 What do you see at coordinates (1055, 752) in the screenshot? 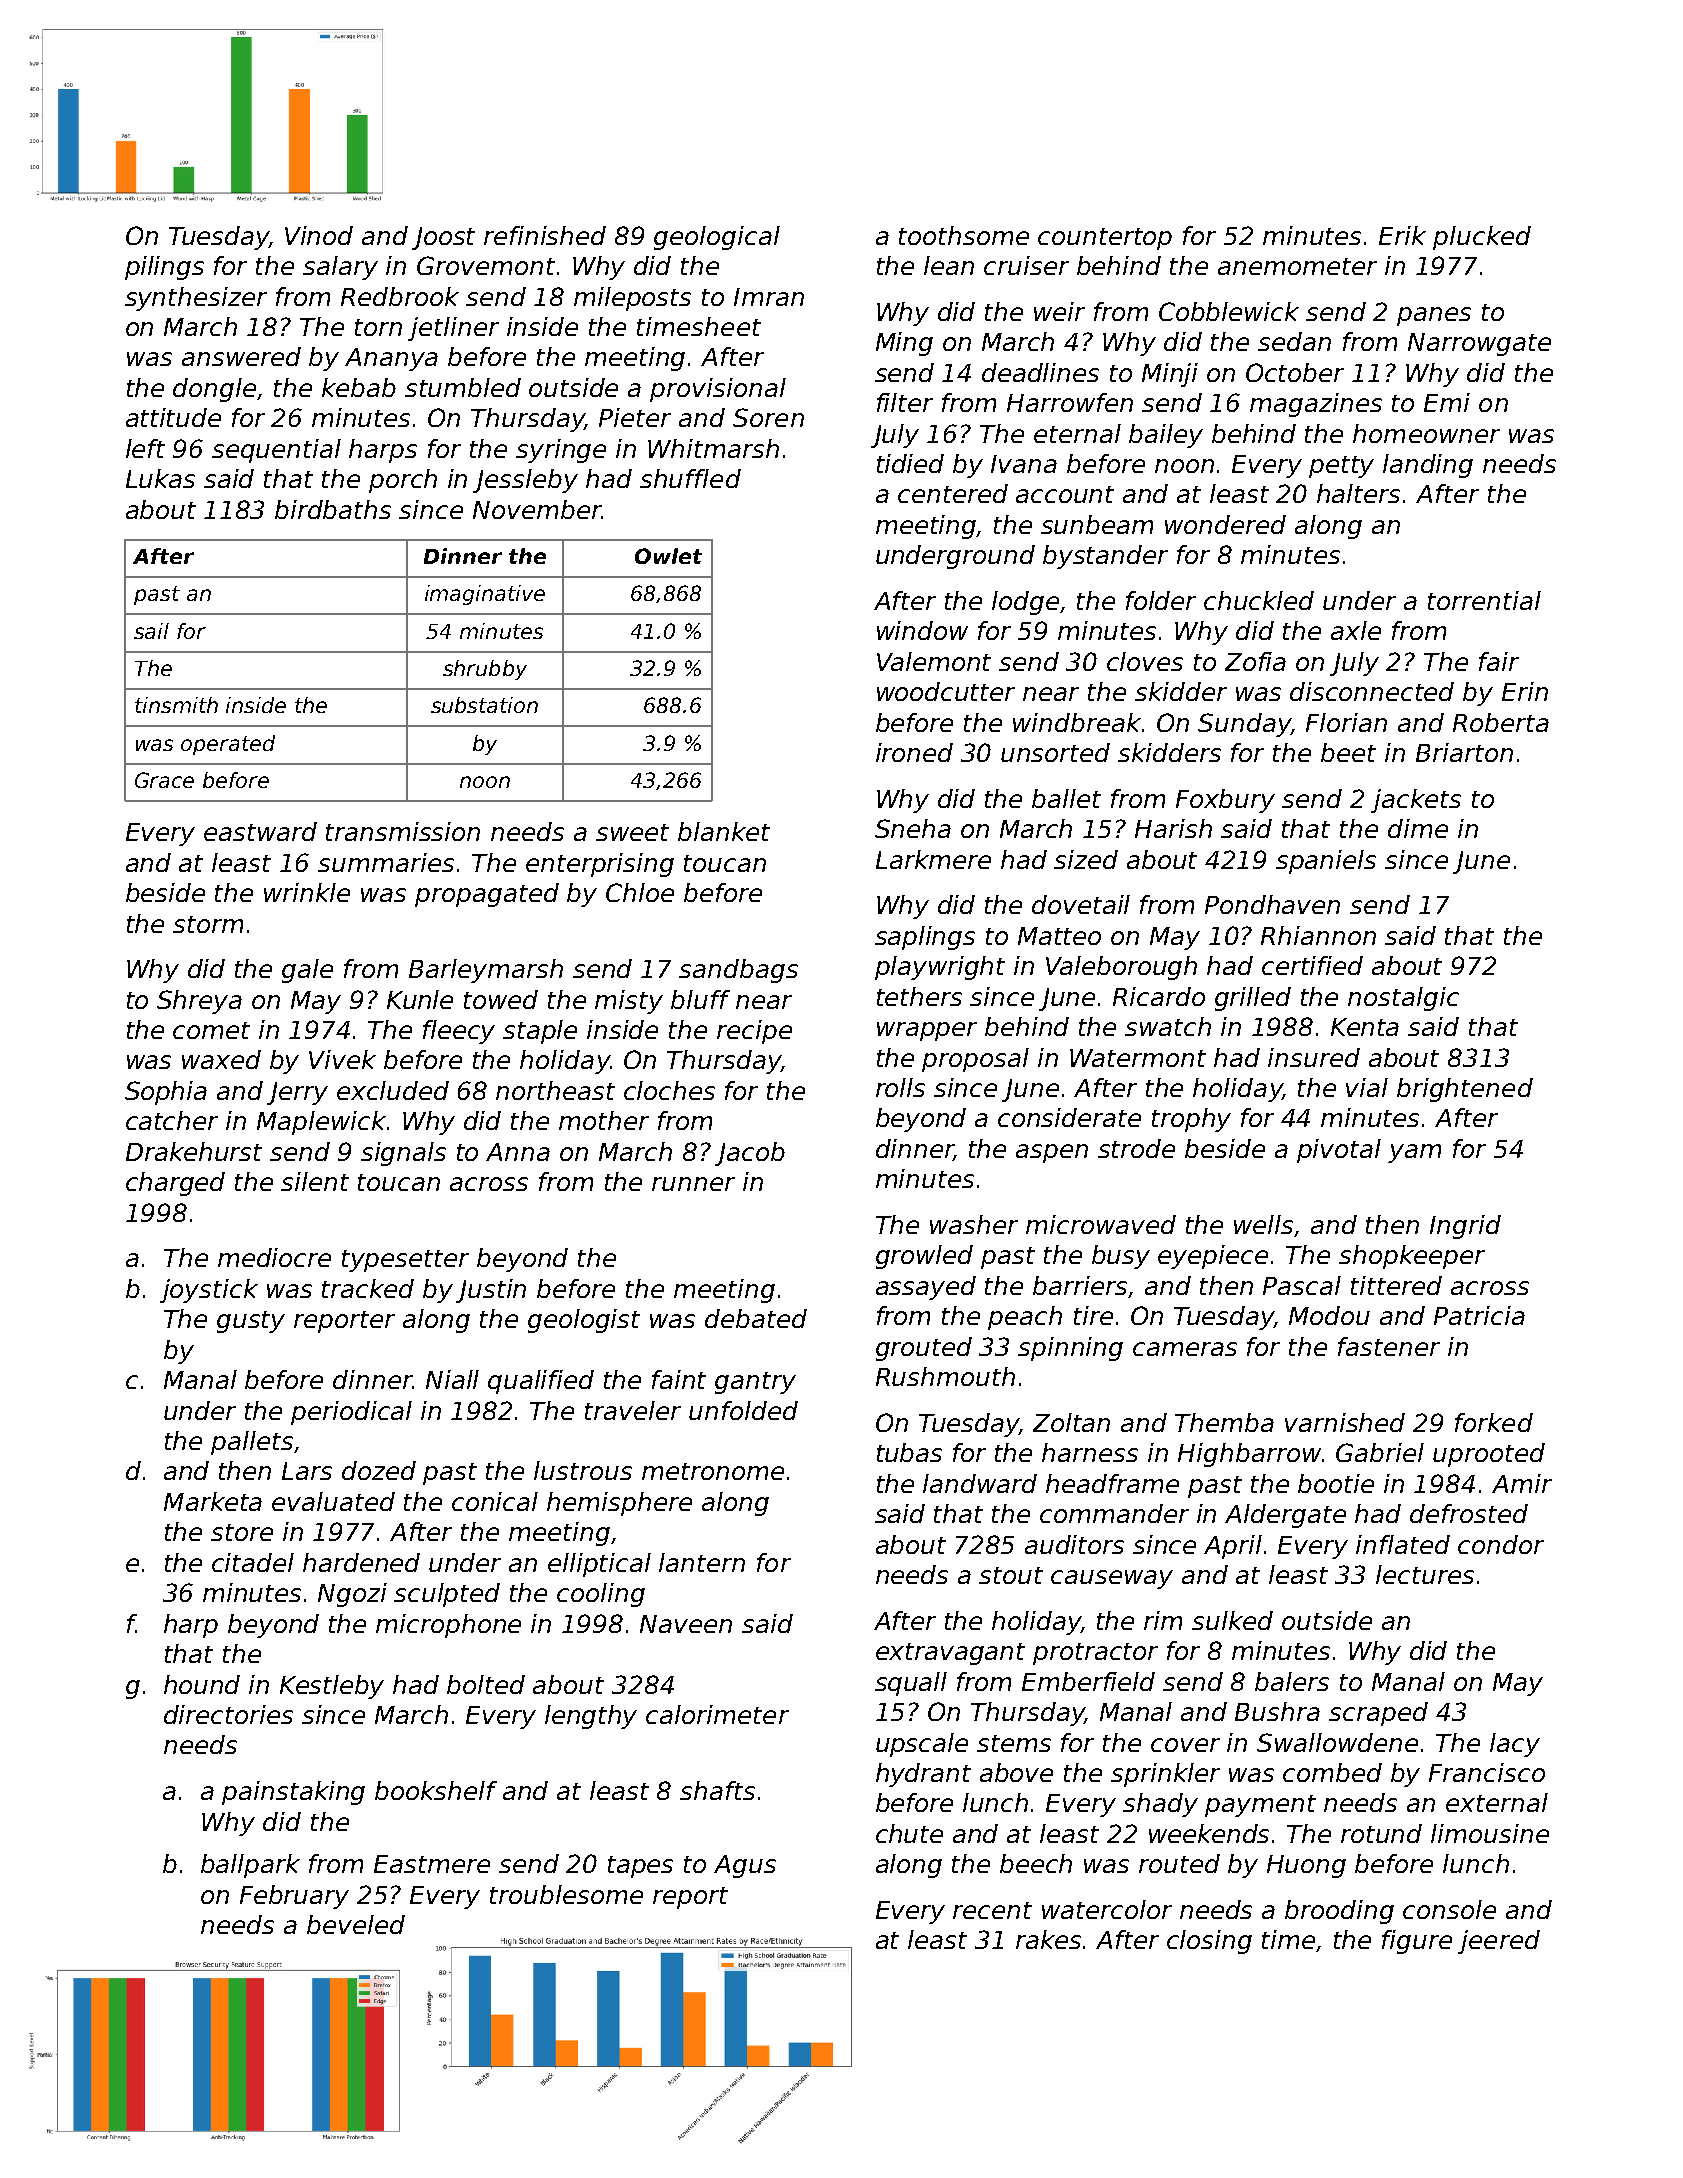
I see `unsorted` at bounding box center [1055, 752].
